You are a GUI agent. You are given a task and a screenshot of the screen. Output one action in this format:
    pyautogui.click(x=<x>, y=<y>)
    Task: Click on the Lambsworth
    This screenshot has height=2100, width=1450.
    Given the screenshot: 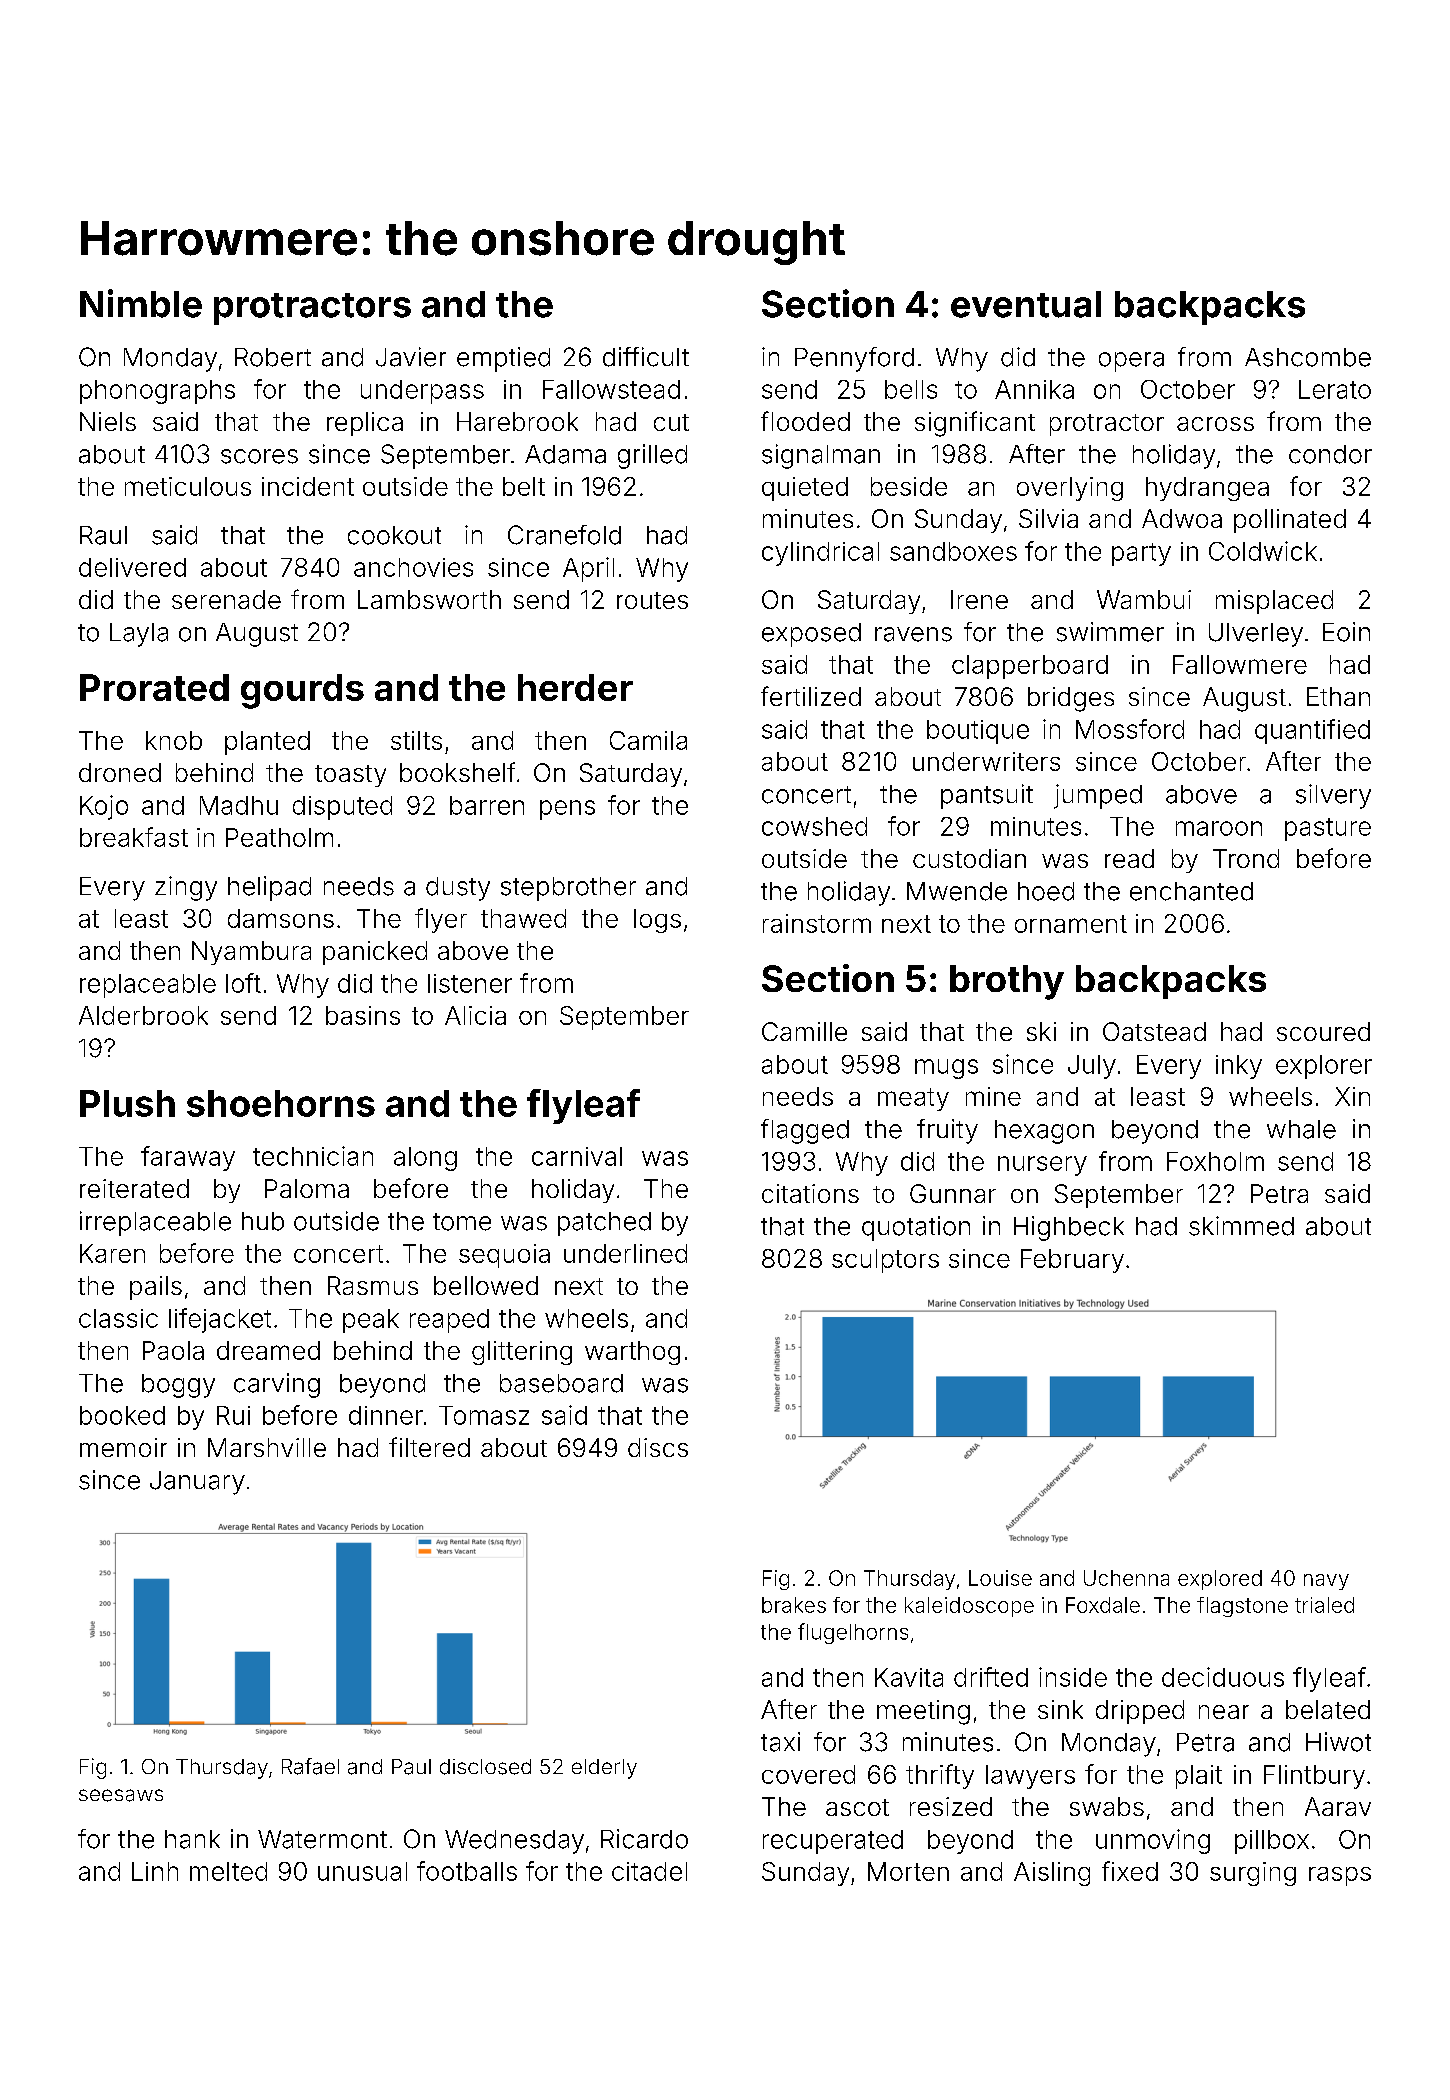 What is the action you would take?
    pyautogui.click(x=429, y=599)
